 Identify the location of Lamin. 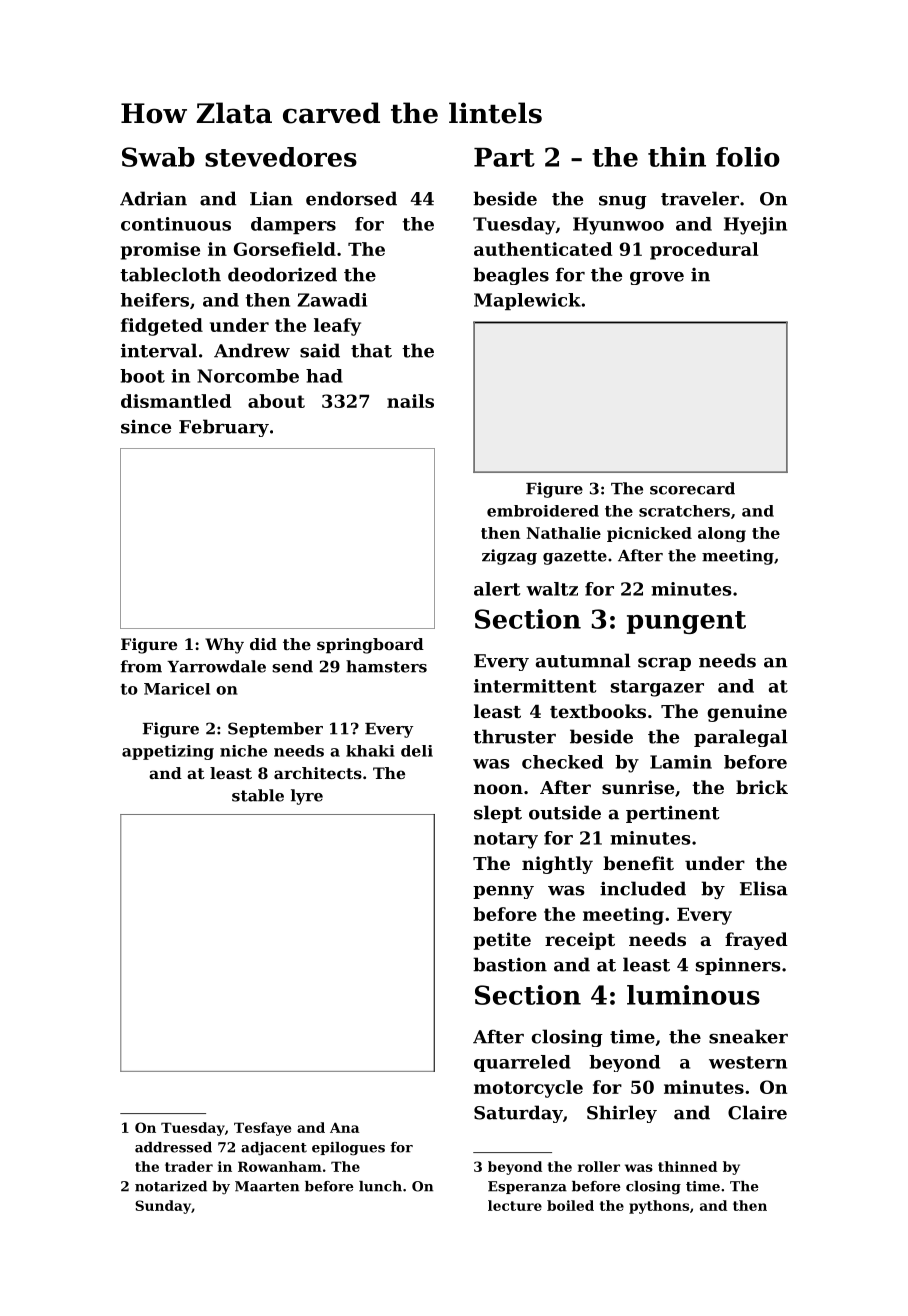
(681, 762).
